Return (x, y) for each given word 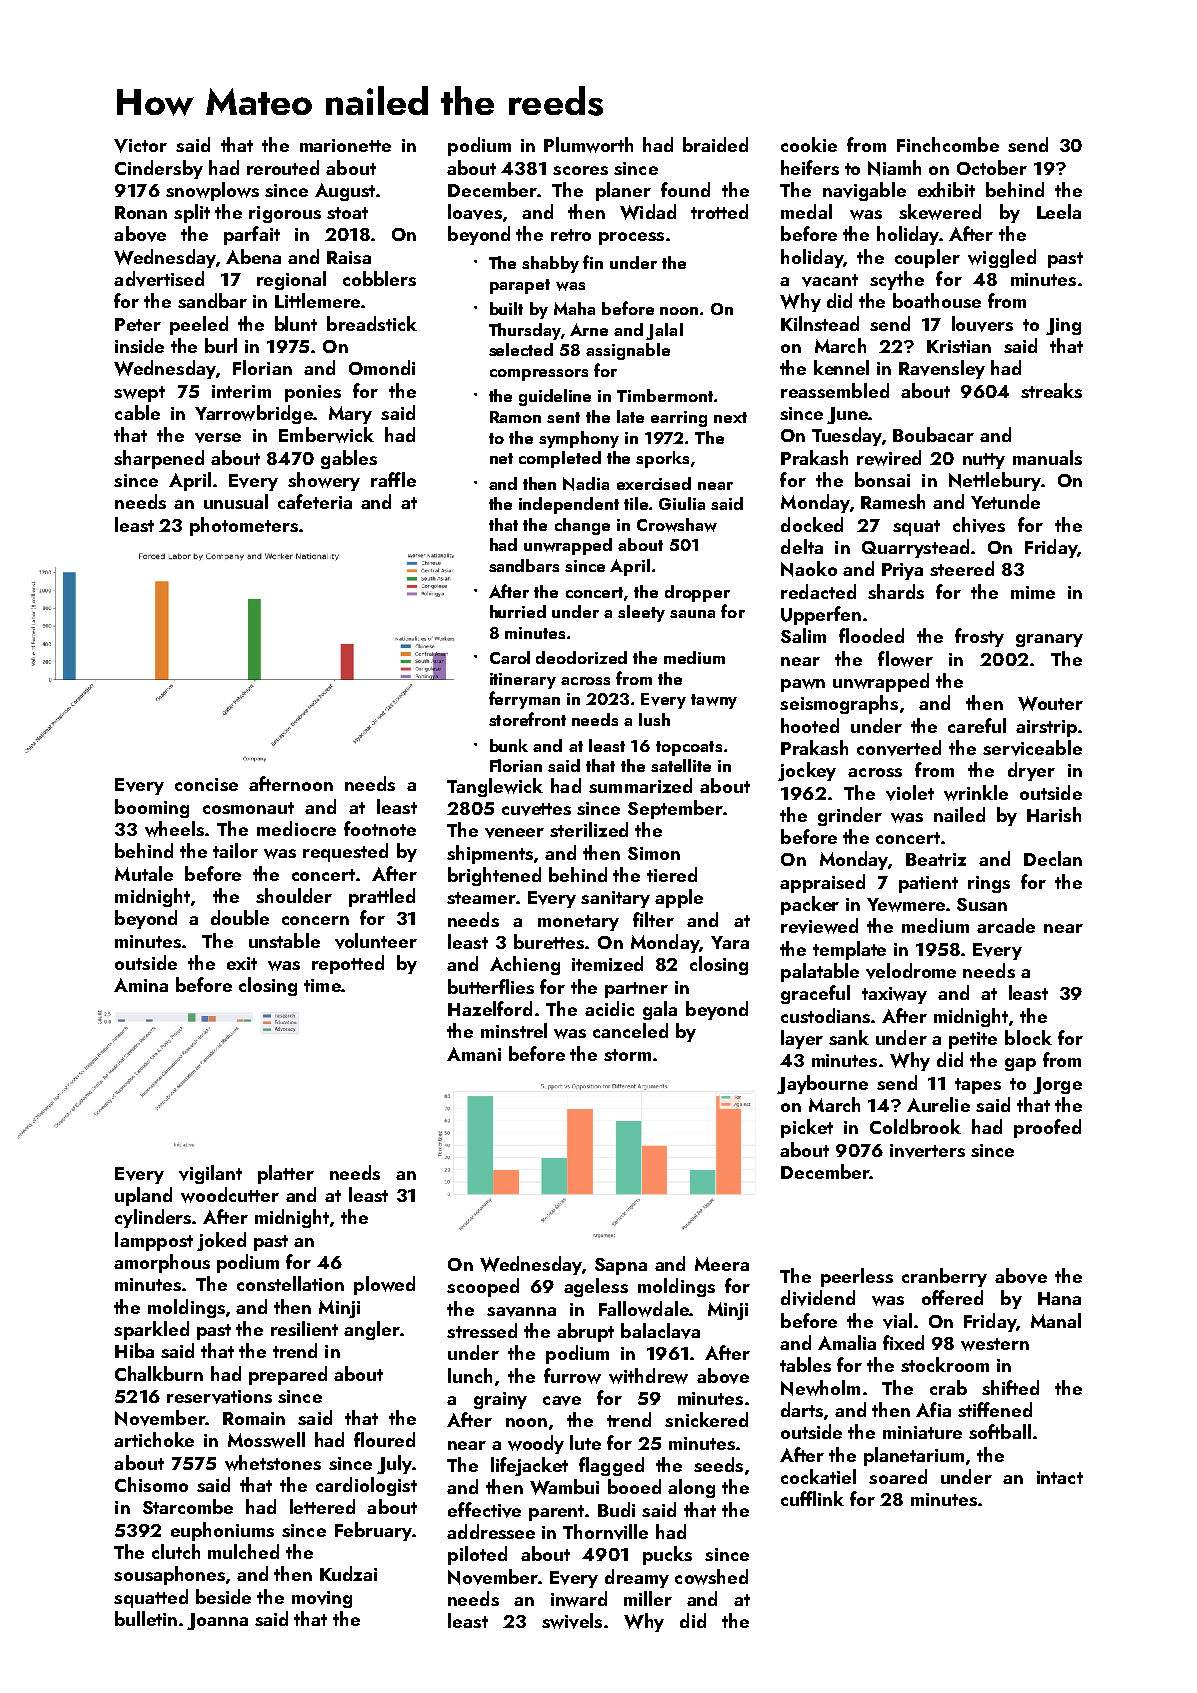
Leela (1059, 211)
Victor (140, 146)
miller (648, 1598)
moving (322, 1599)
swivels (572, 1621)
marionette (345, 145)
